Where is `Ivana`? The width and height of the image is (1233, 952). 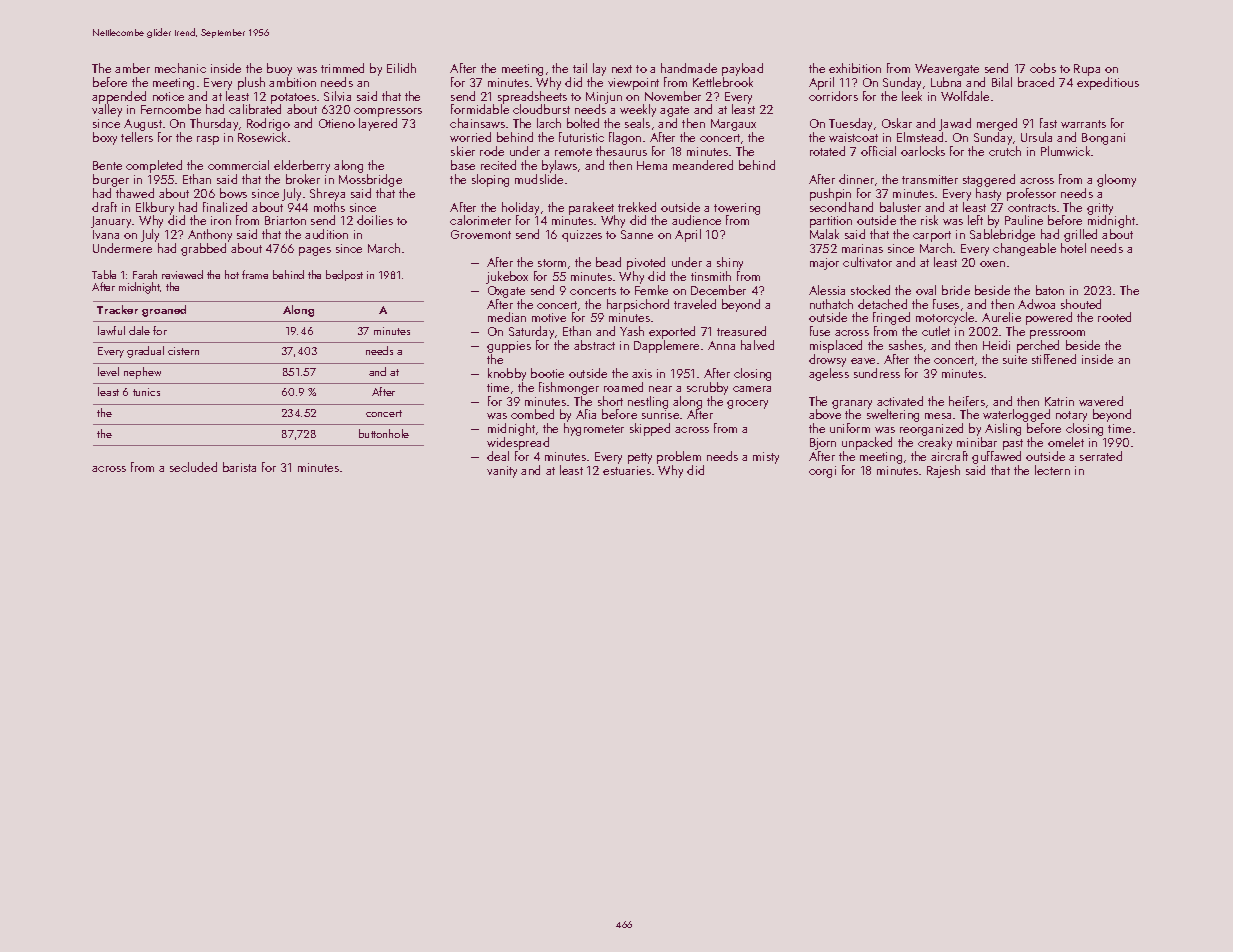 Ivana is located at coordinates (106, 234).
